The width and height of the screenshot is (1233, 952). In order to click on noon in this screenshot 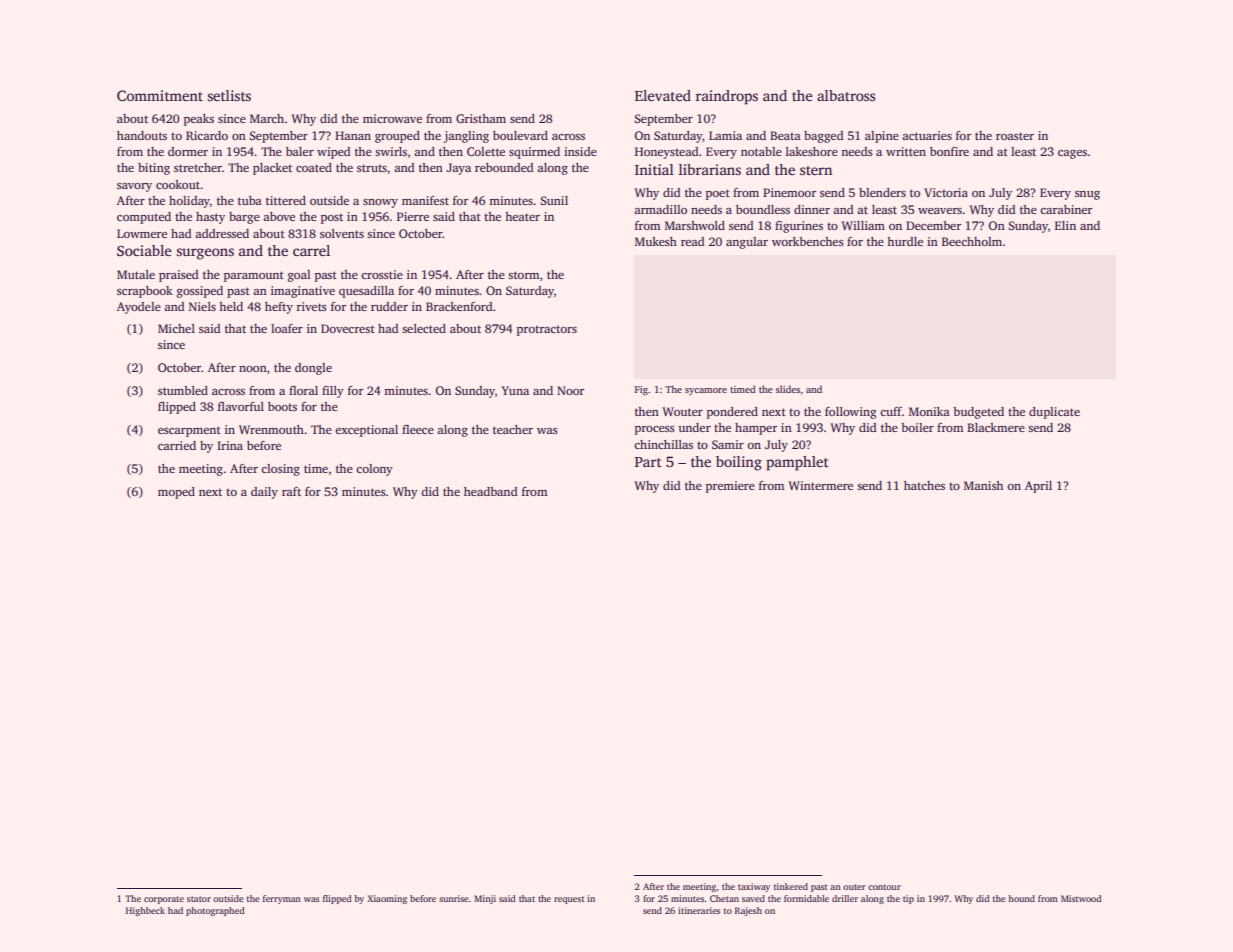, I will do `click(253, 369)`.
